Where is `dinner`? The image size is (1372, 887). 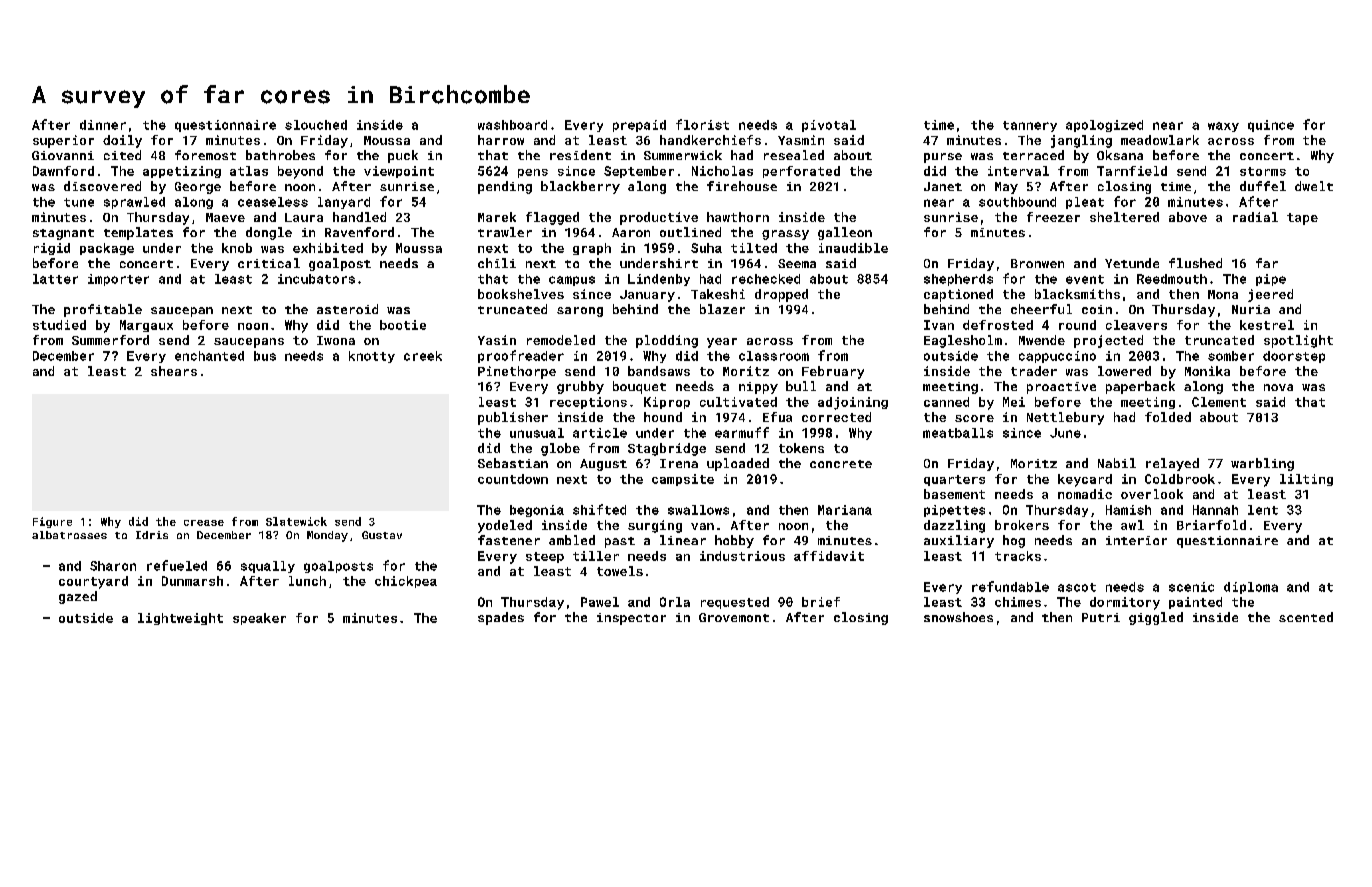 dinner is located at coordinates (103, 125).
